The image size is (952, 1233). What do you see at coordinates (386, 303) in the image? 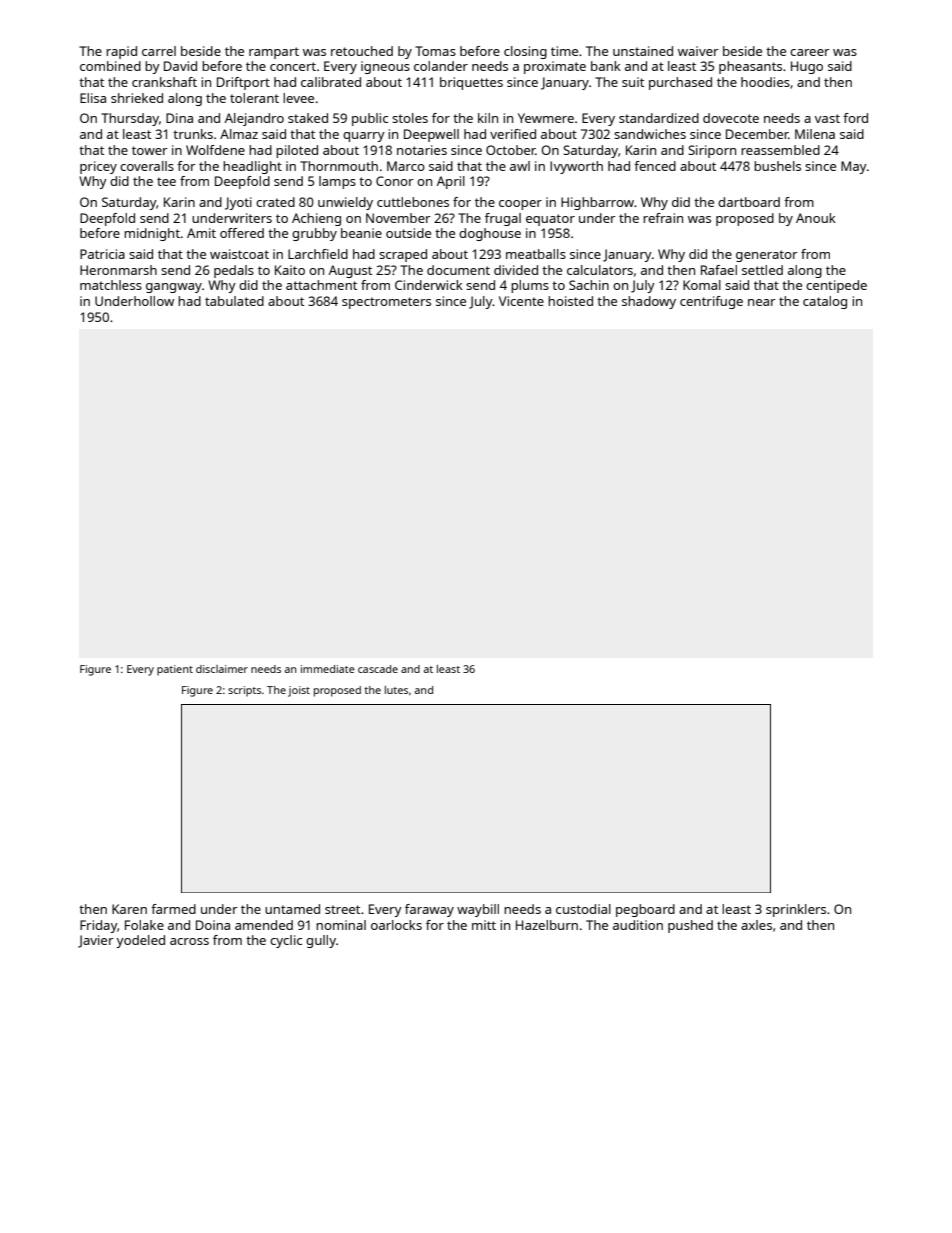
I see `spectrometers` at bounding box center [386, 303].
